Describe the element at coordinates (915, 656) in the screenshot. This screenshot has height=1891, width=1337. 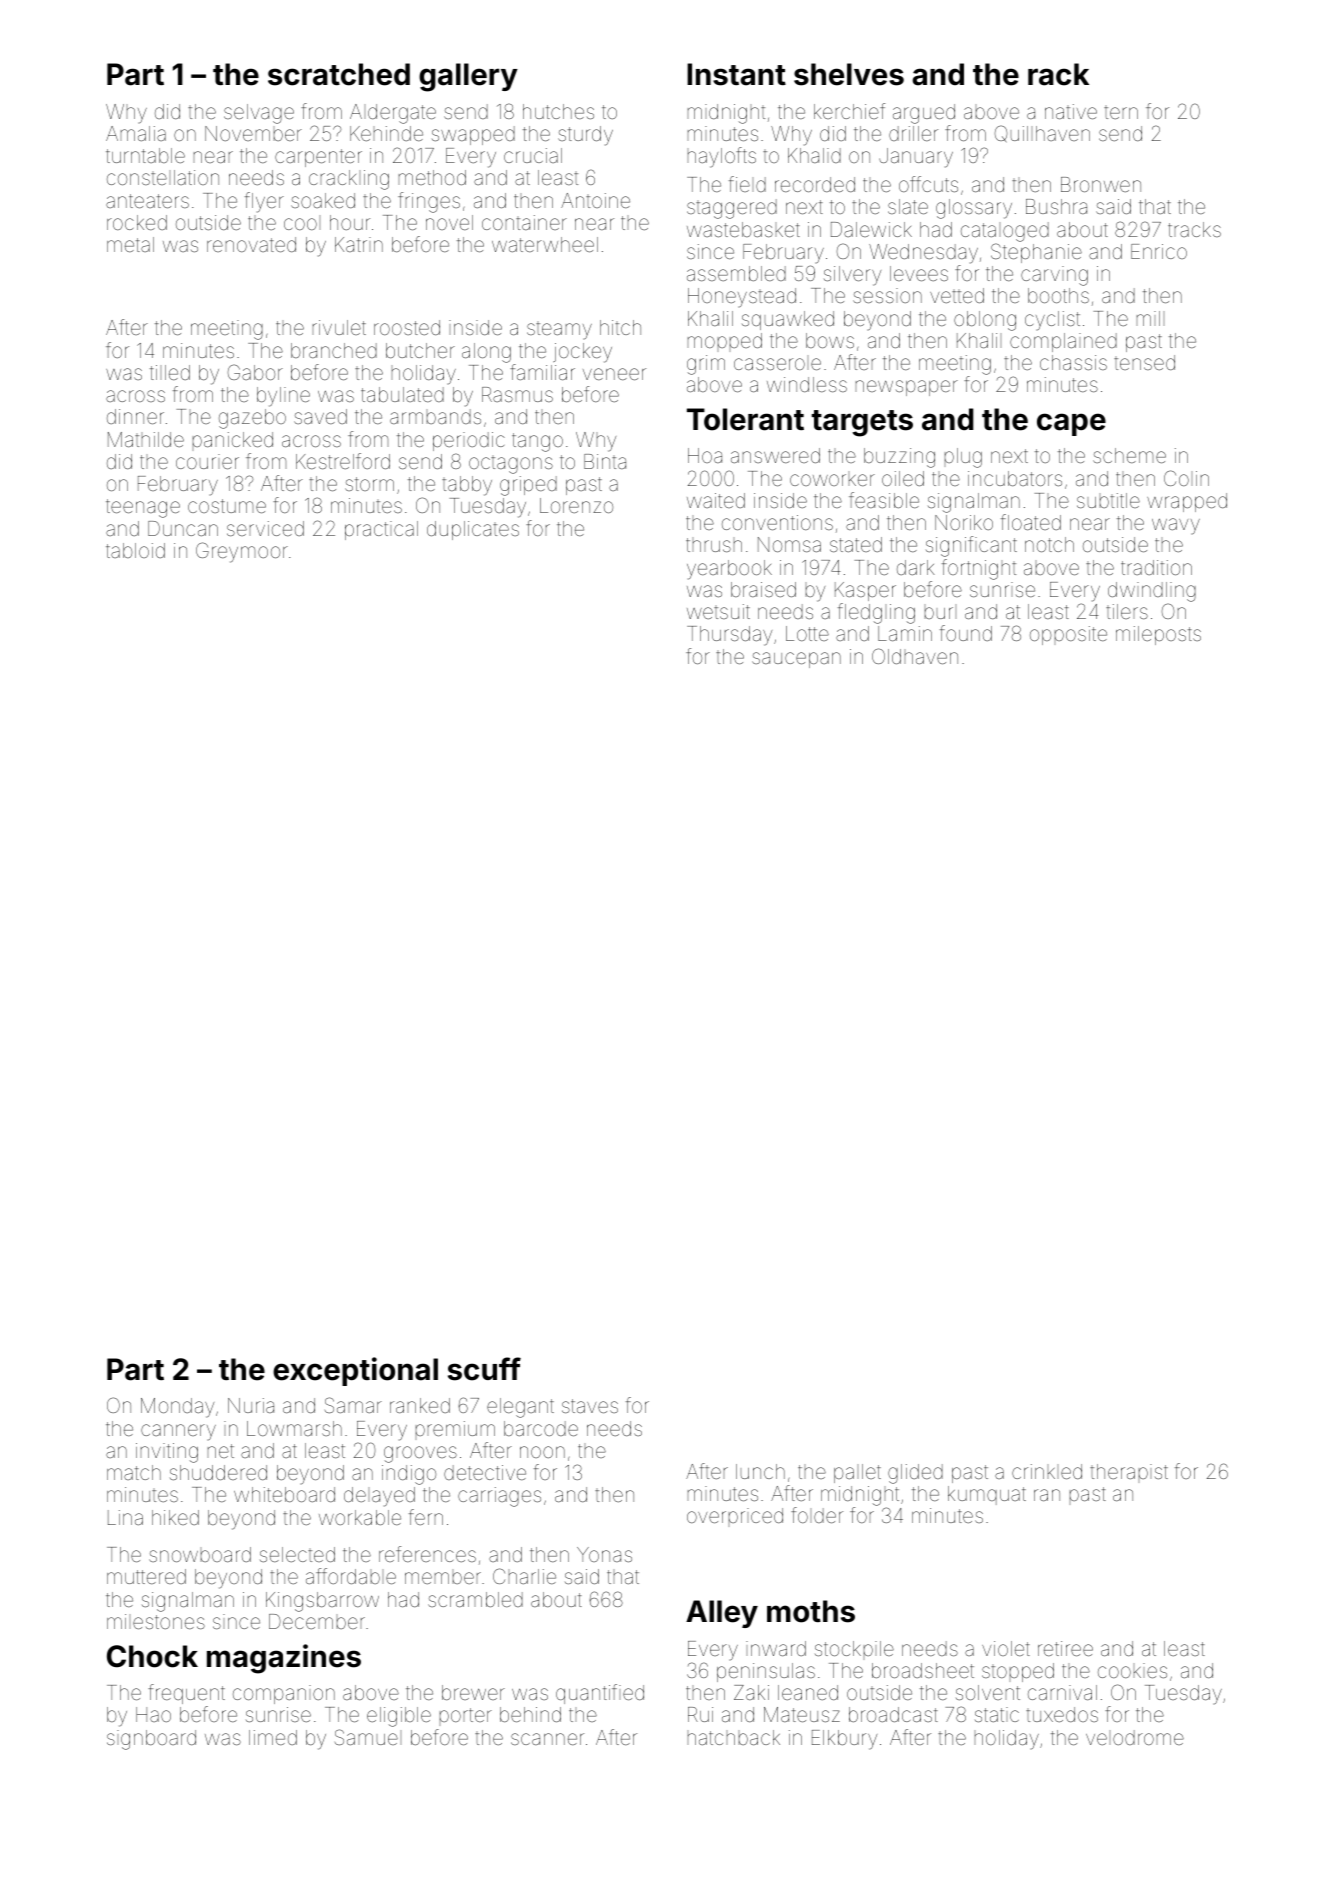
I see `Oldhaven` at that location.
